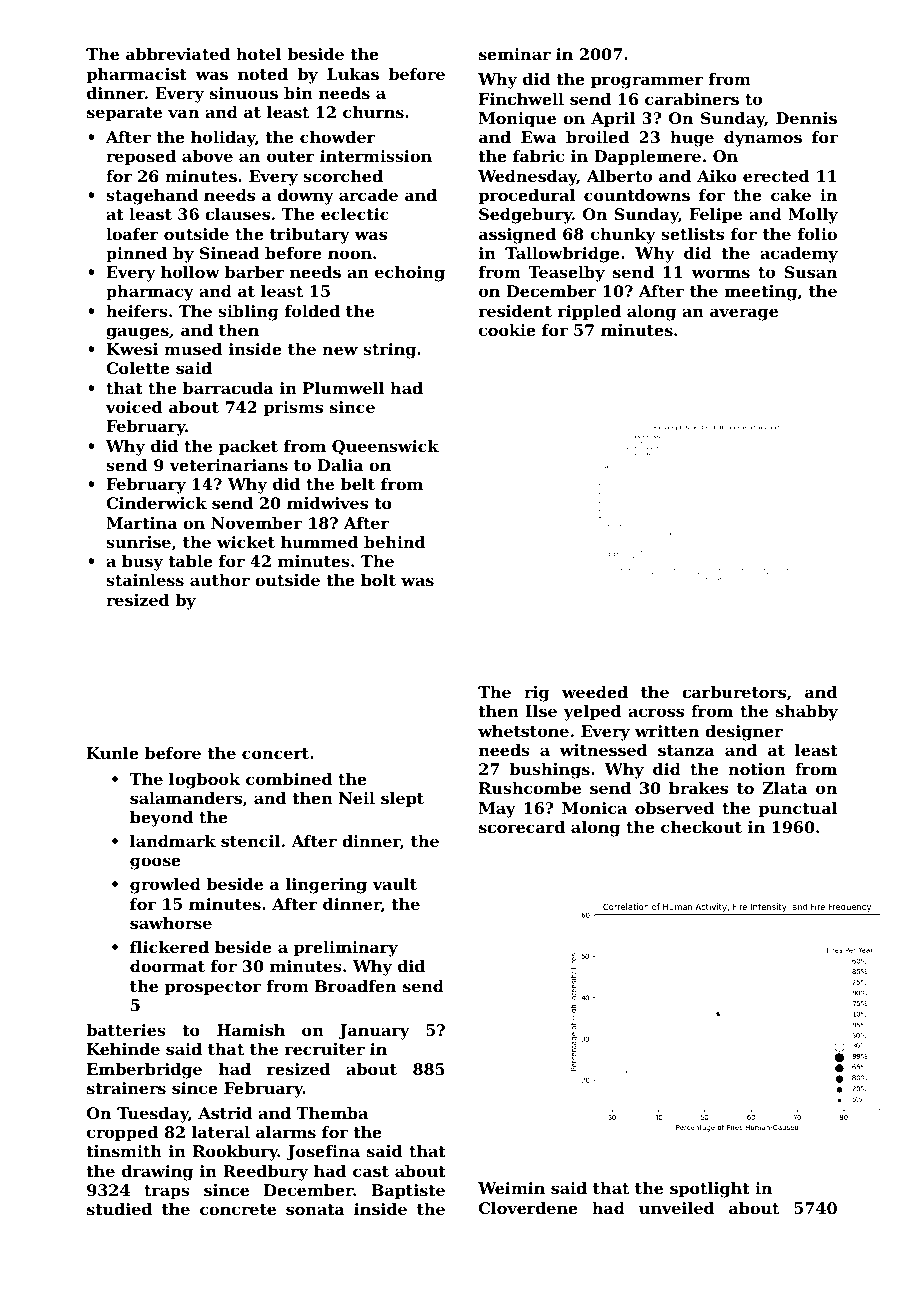 This screenshot has height=1308, width=924. I want to click on traps, so click(167, 1192).
